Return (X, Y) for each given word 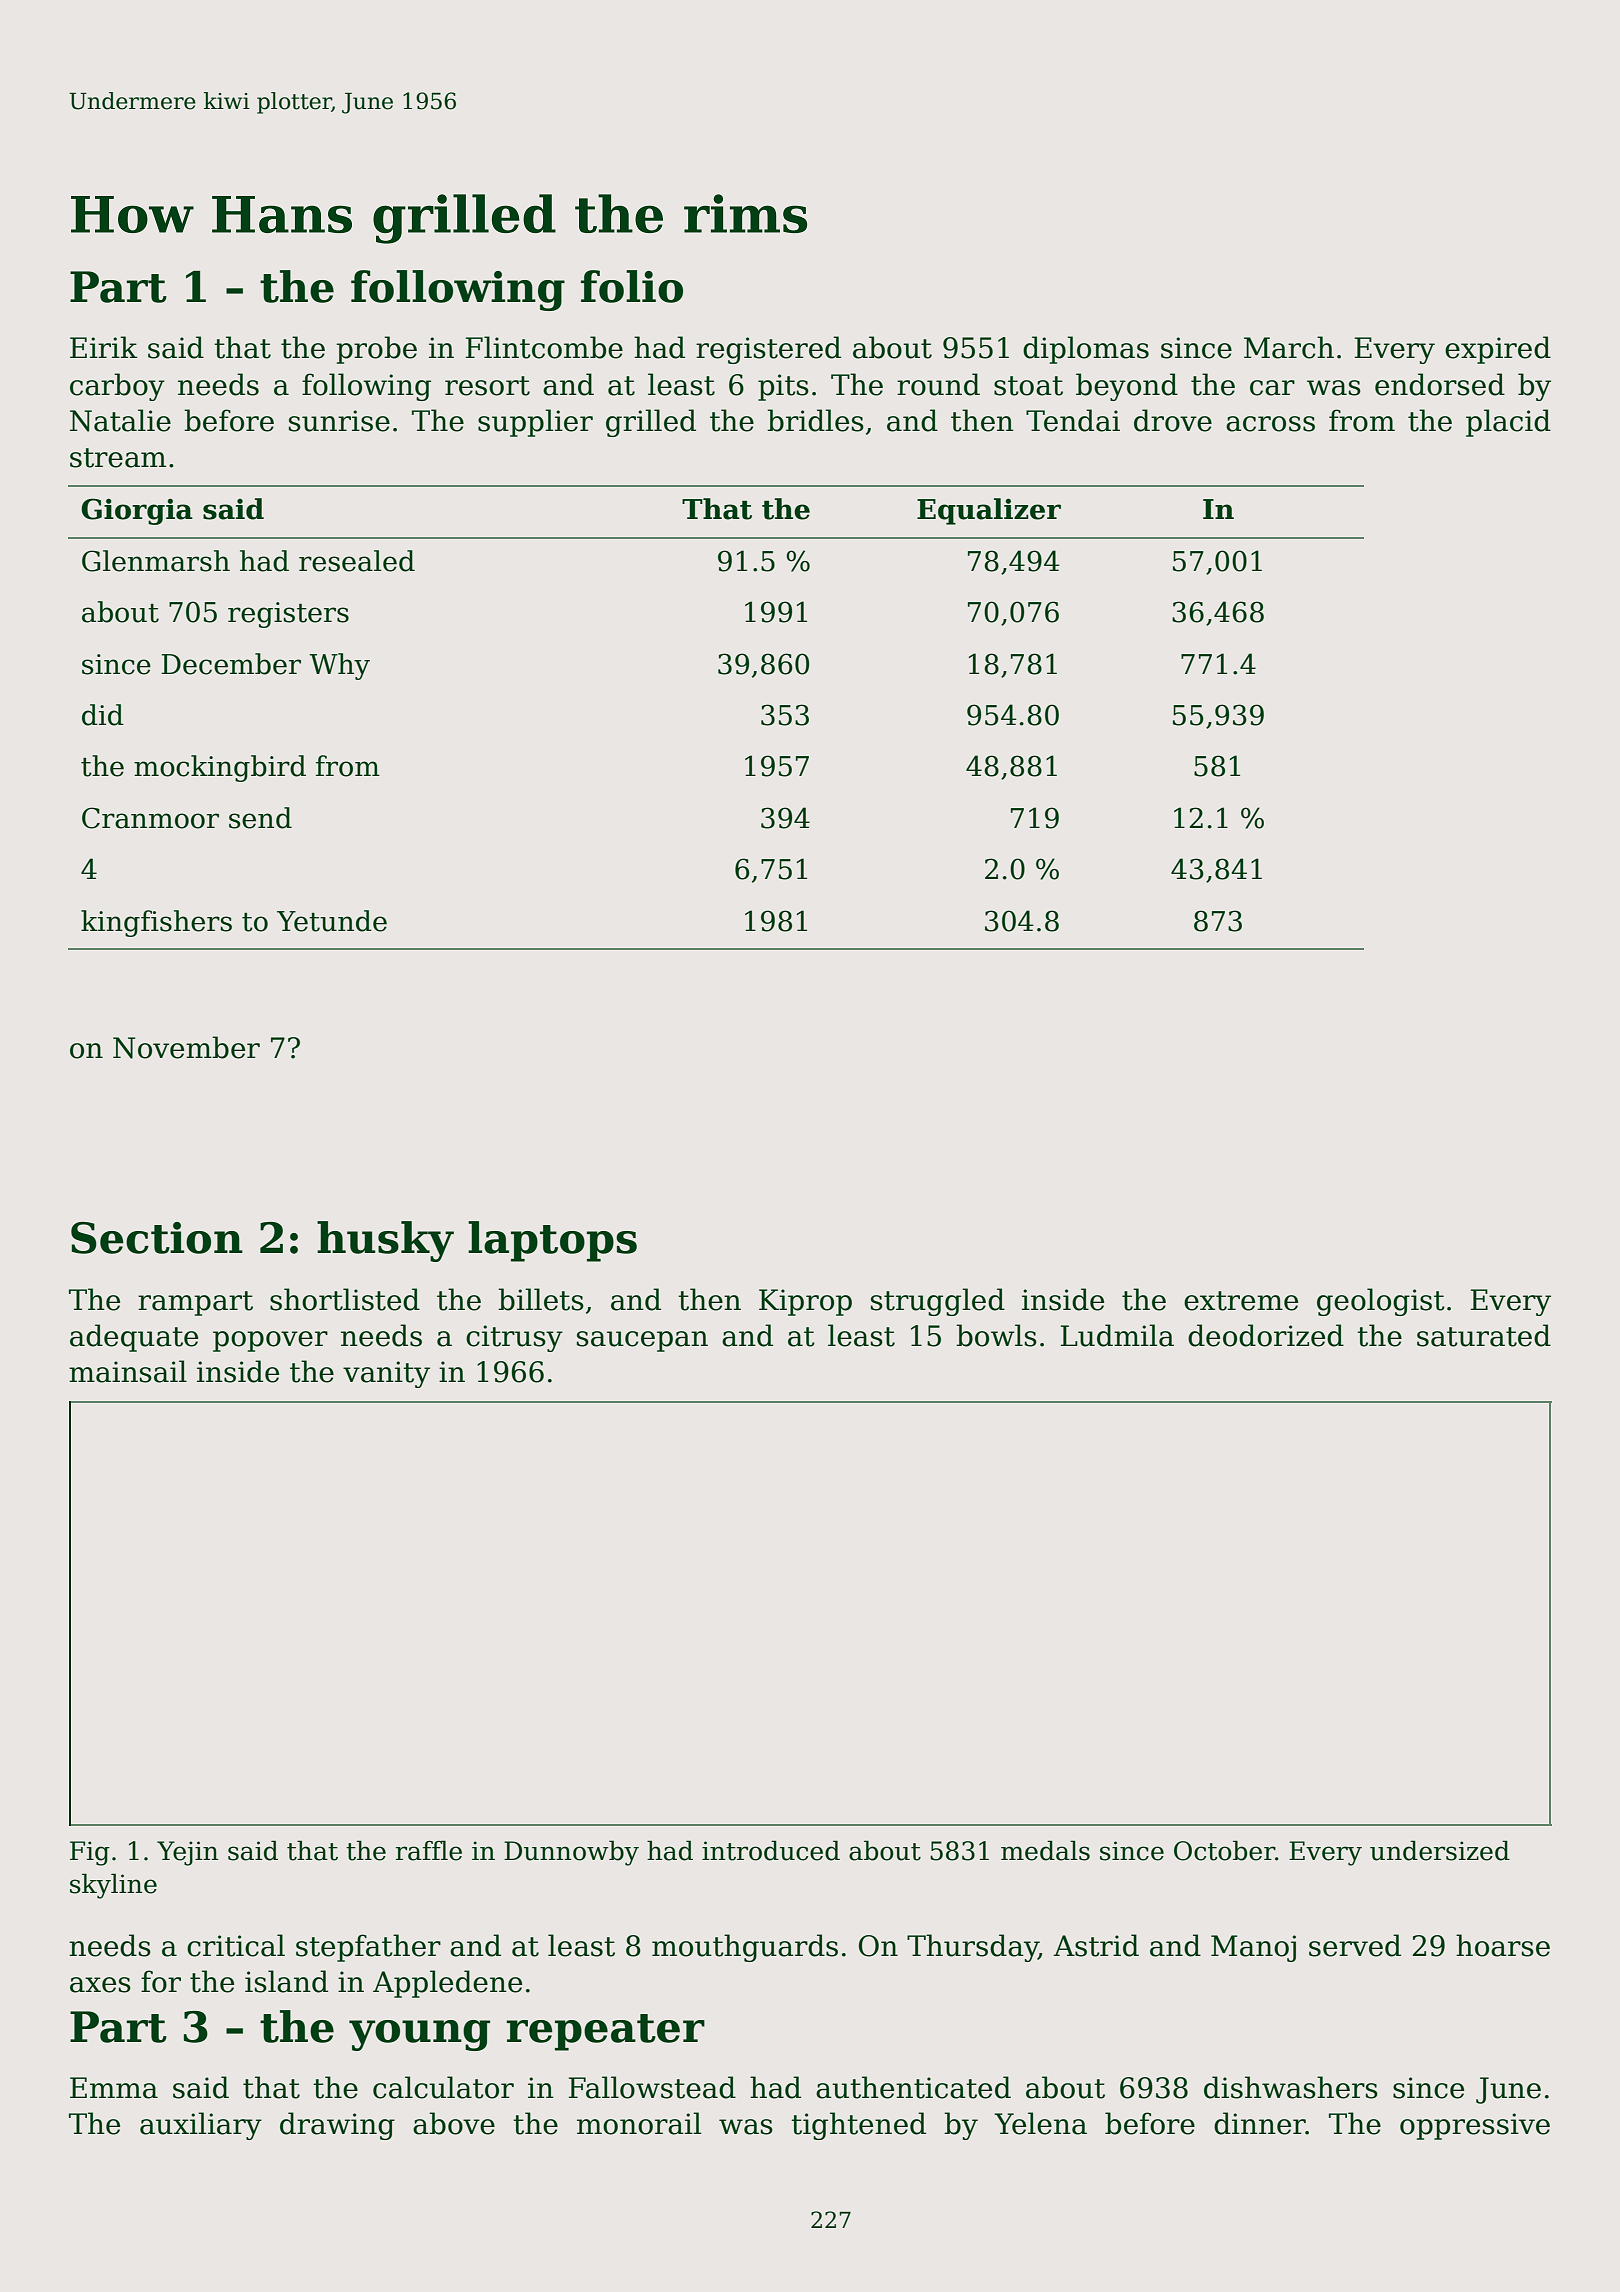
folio (632, 286)
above (454, 2123)
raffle (429, 1850)
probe (376, 350)
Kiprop (805, 1302)
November (186, 1047)
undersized (1440, 1850)
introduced (771, 1850)
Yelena (1040, 2123)
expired (1498, 350)
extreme (1241, 1301)
